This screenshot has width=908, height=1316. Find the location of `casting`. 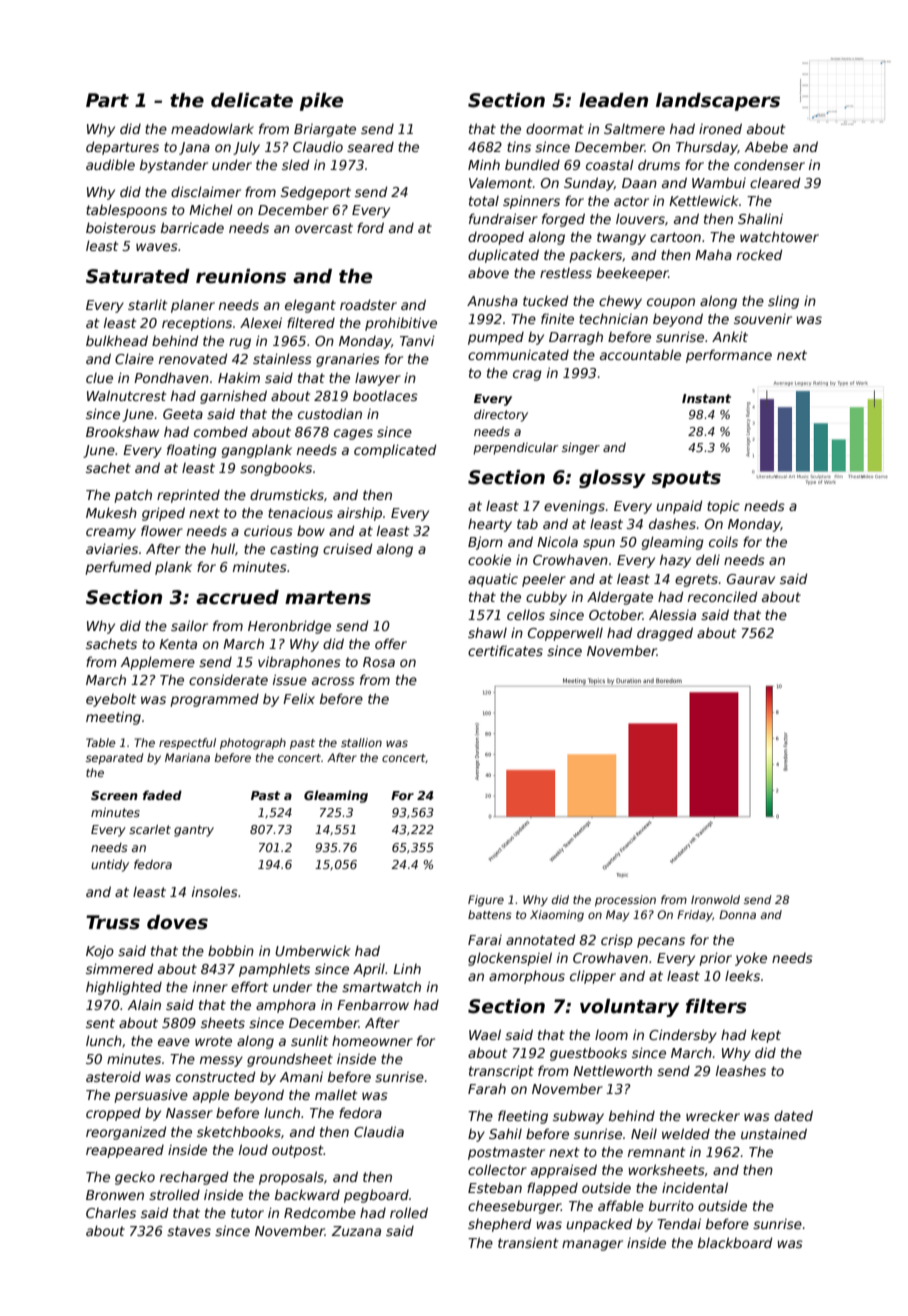

casting is located at coordinates (294, 550).
